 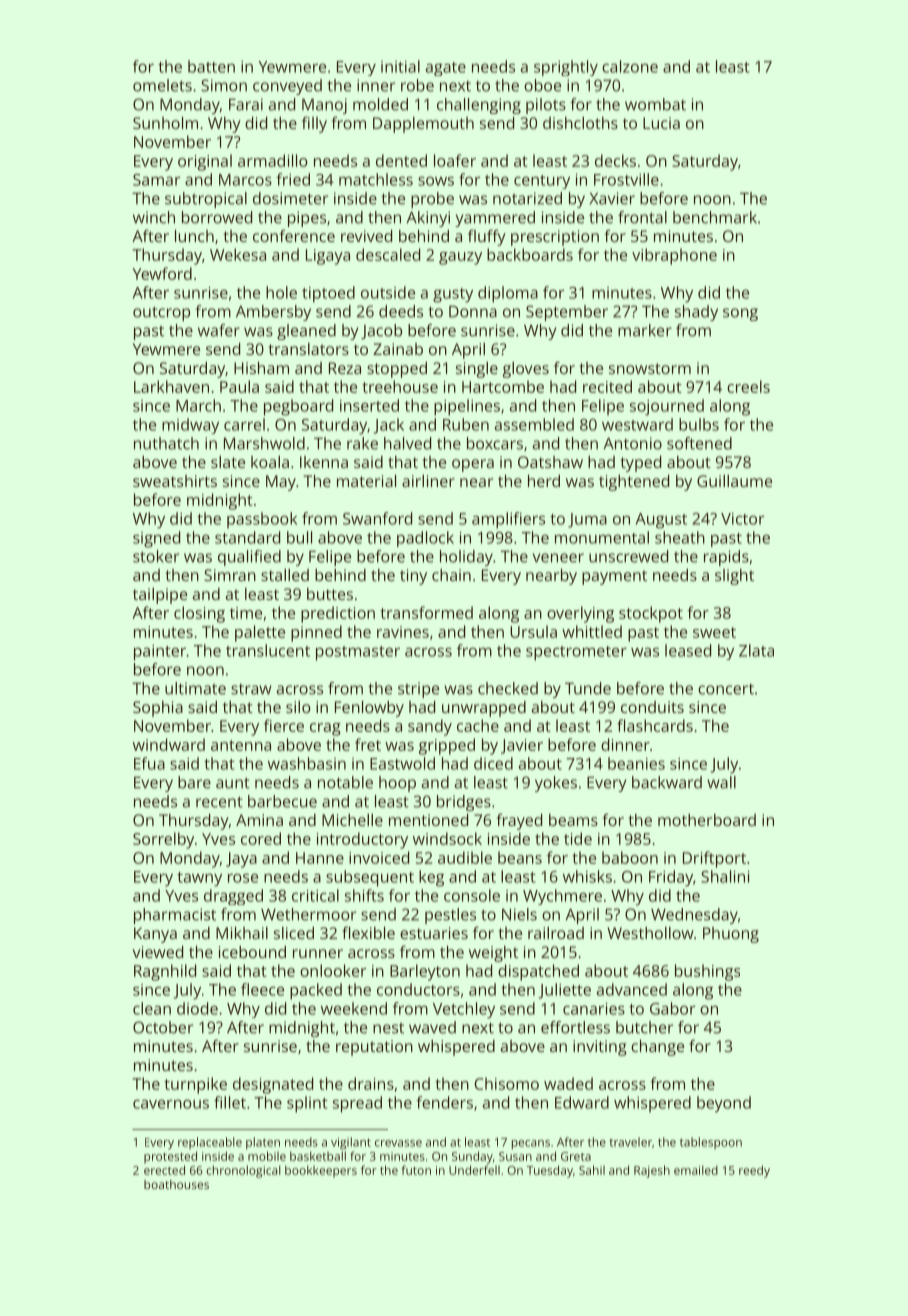 What do you see at coordinates (249, 558) in the screenshot?
I see `qualified` at bounding box center [249, 558].
